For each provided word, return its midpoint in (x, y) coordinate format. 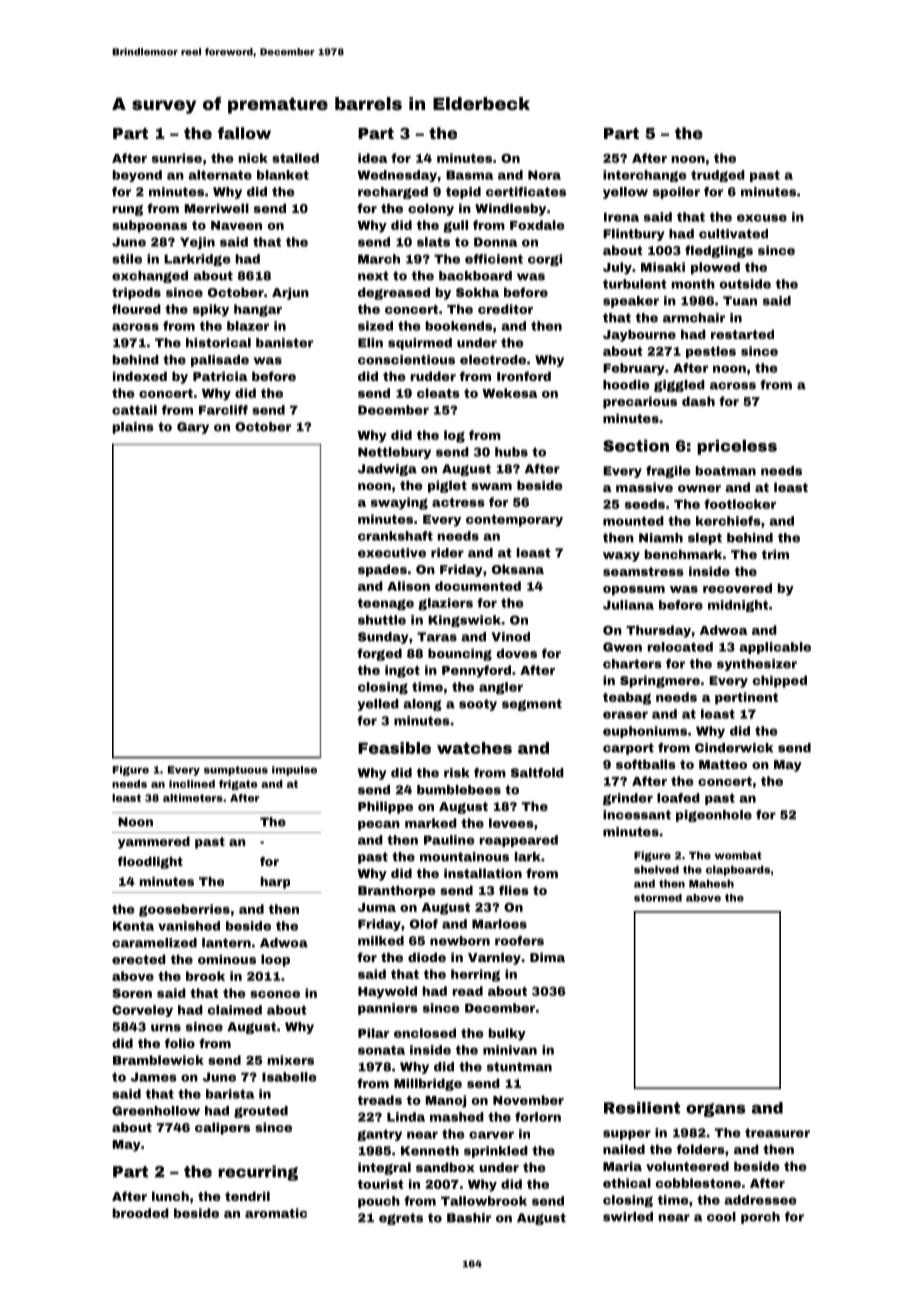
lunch (170, 1196)
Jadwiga (387, 470)
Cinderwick (734, 748)
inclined (192, 784)
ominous (227, 959)
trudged (718, 176)
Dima (547, 957)
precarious (640, 402)
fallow (244, 133)
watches (474, 748)
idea (372, 158)
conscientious (406, 360)
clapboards (738, 870)
